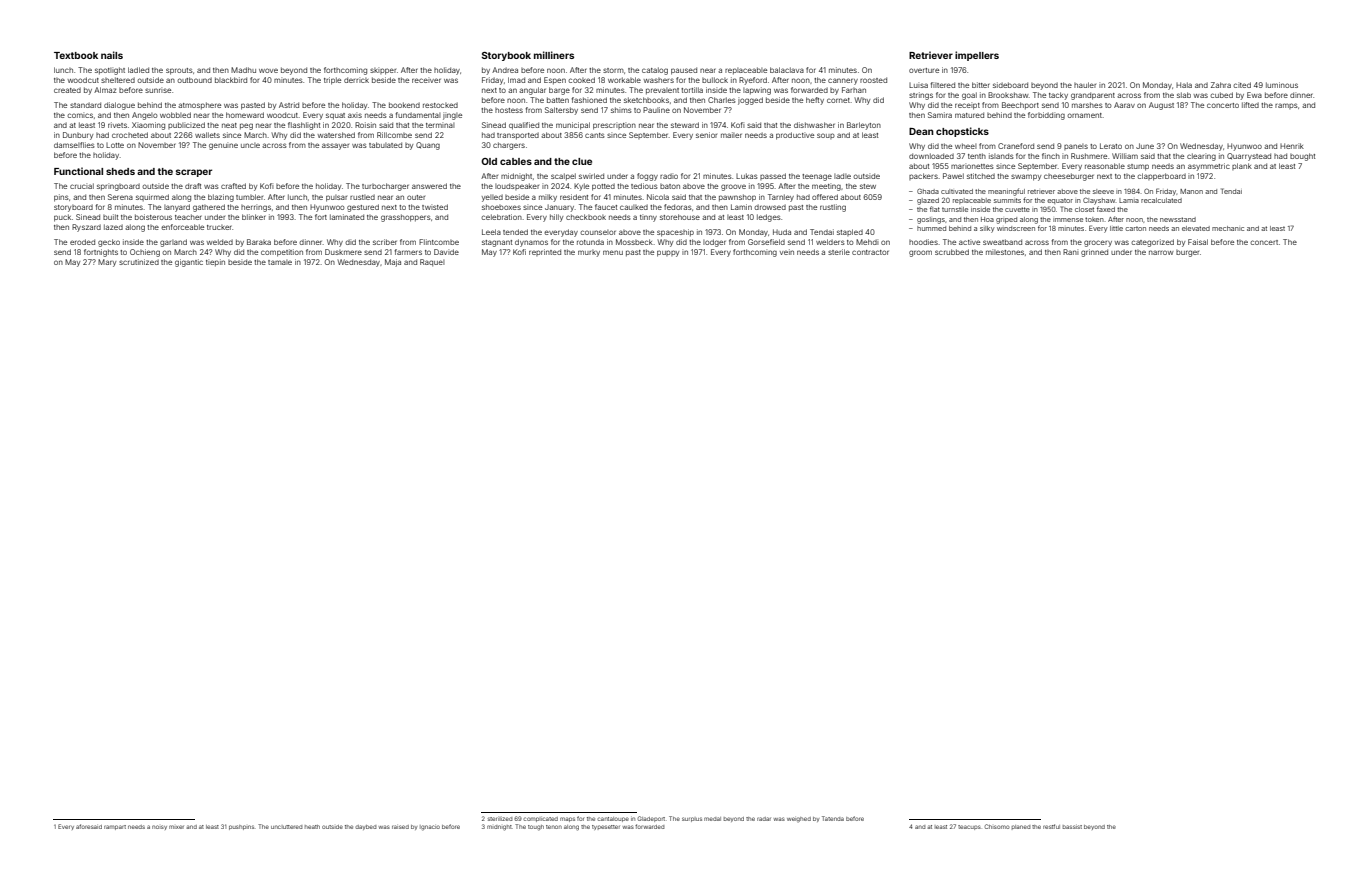 The width and height of the screenshot is (1372, 887). I want to click on typesetter, so click(606, 827).
